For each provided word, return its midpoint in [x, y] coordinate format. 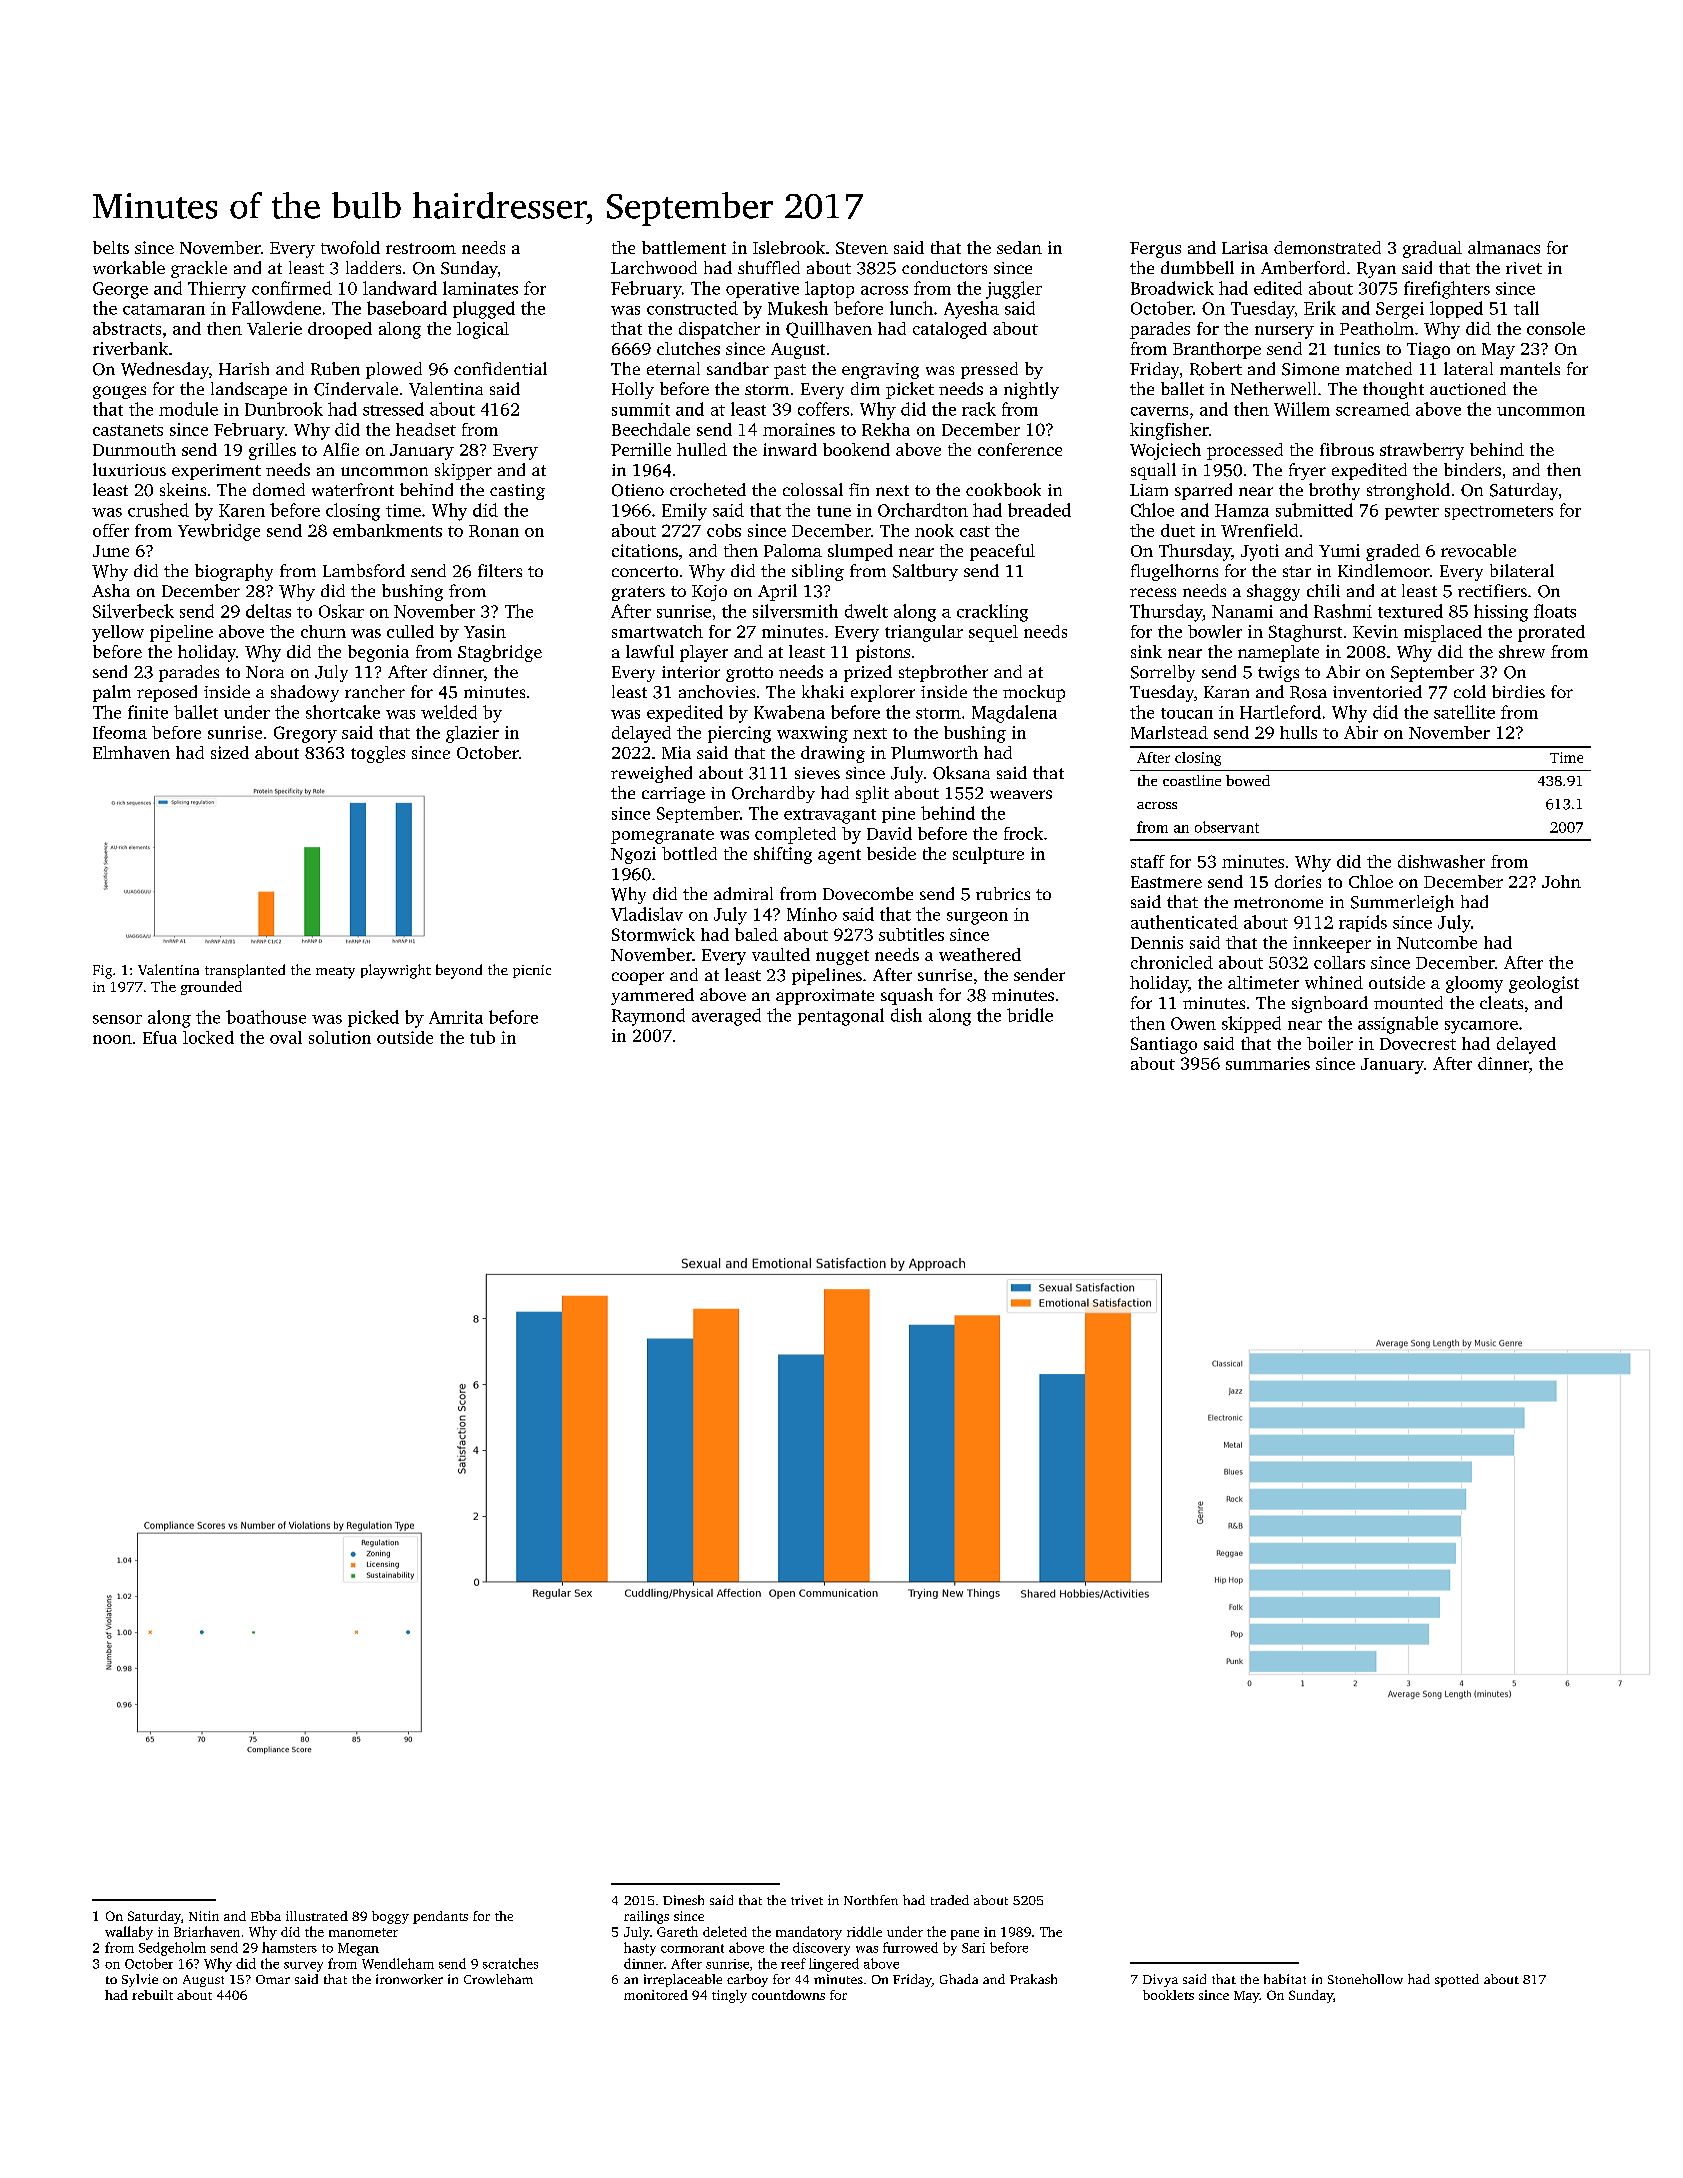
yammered [652, 996]
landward [400, 288]
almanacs [1504, 247]
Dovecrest [1418, 1044]
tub [482, 1037]
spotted [1457, 1980]
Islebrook [789, 247]
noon [112, 1039]
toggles [378, 754]
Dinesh [683, 1900]
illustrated [317, 1916]
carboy [747, 1980]
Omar [273, 1979]
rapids [1363, 923]
